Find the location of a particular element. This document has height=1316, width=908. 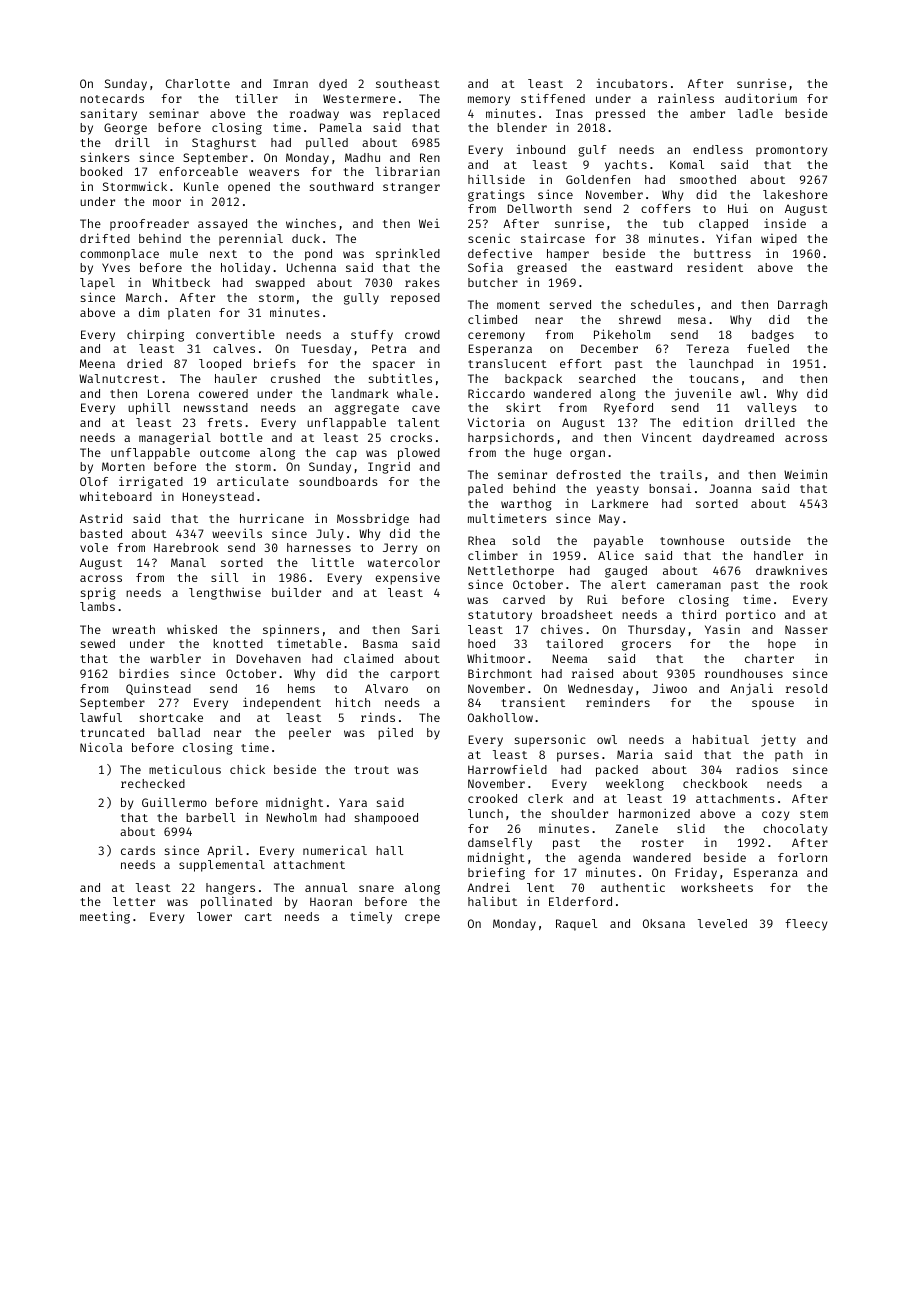

Raquel is located at coordinates (576, 925).
